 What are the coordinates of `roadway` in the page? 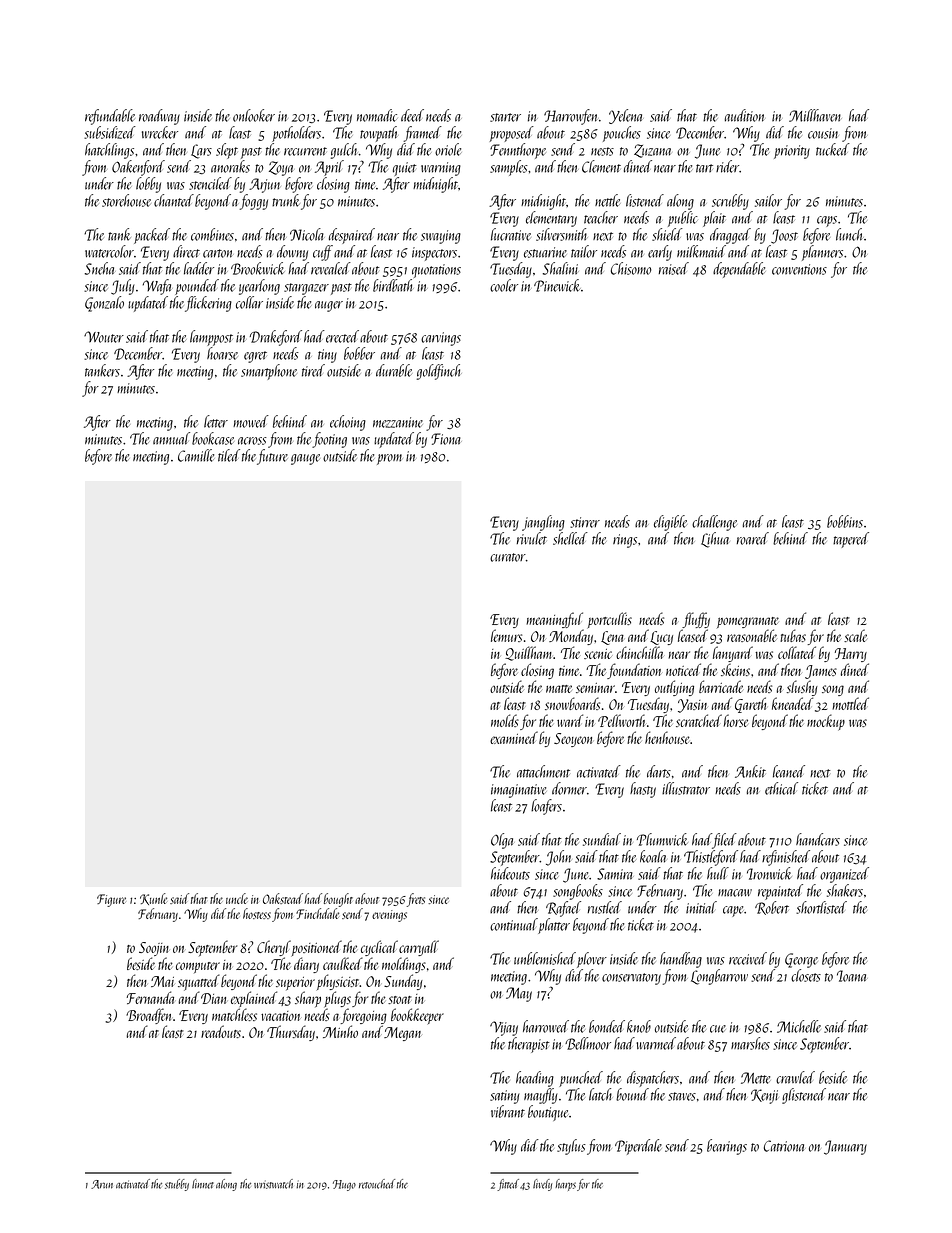 It's located at (159, 117).
